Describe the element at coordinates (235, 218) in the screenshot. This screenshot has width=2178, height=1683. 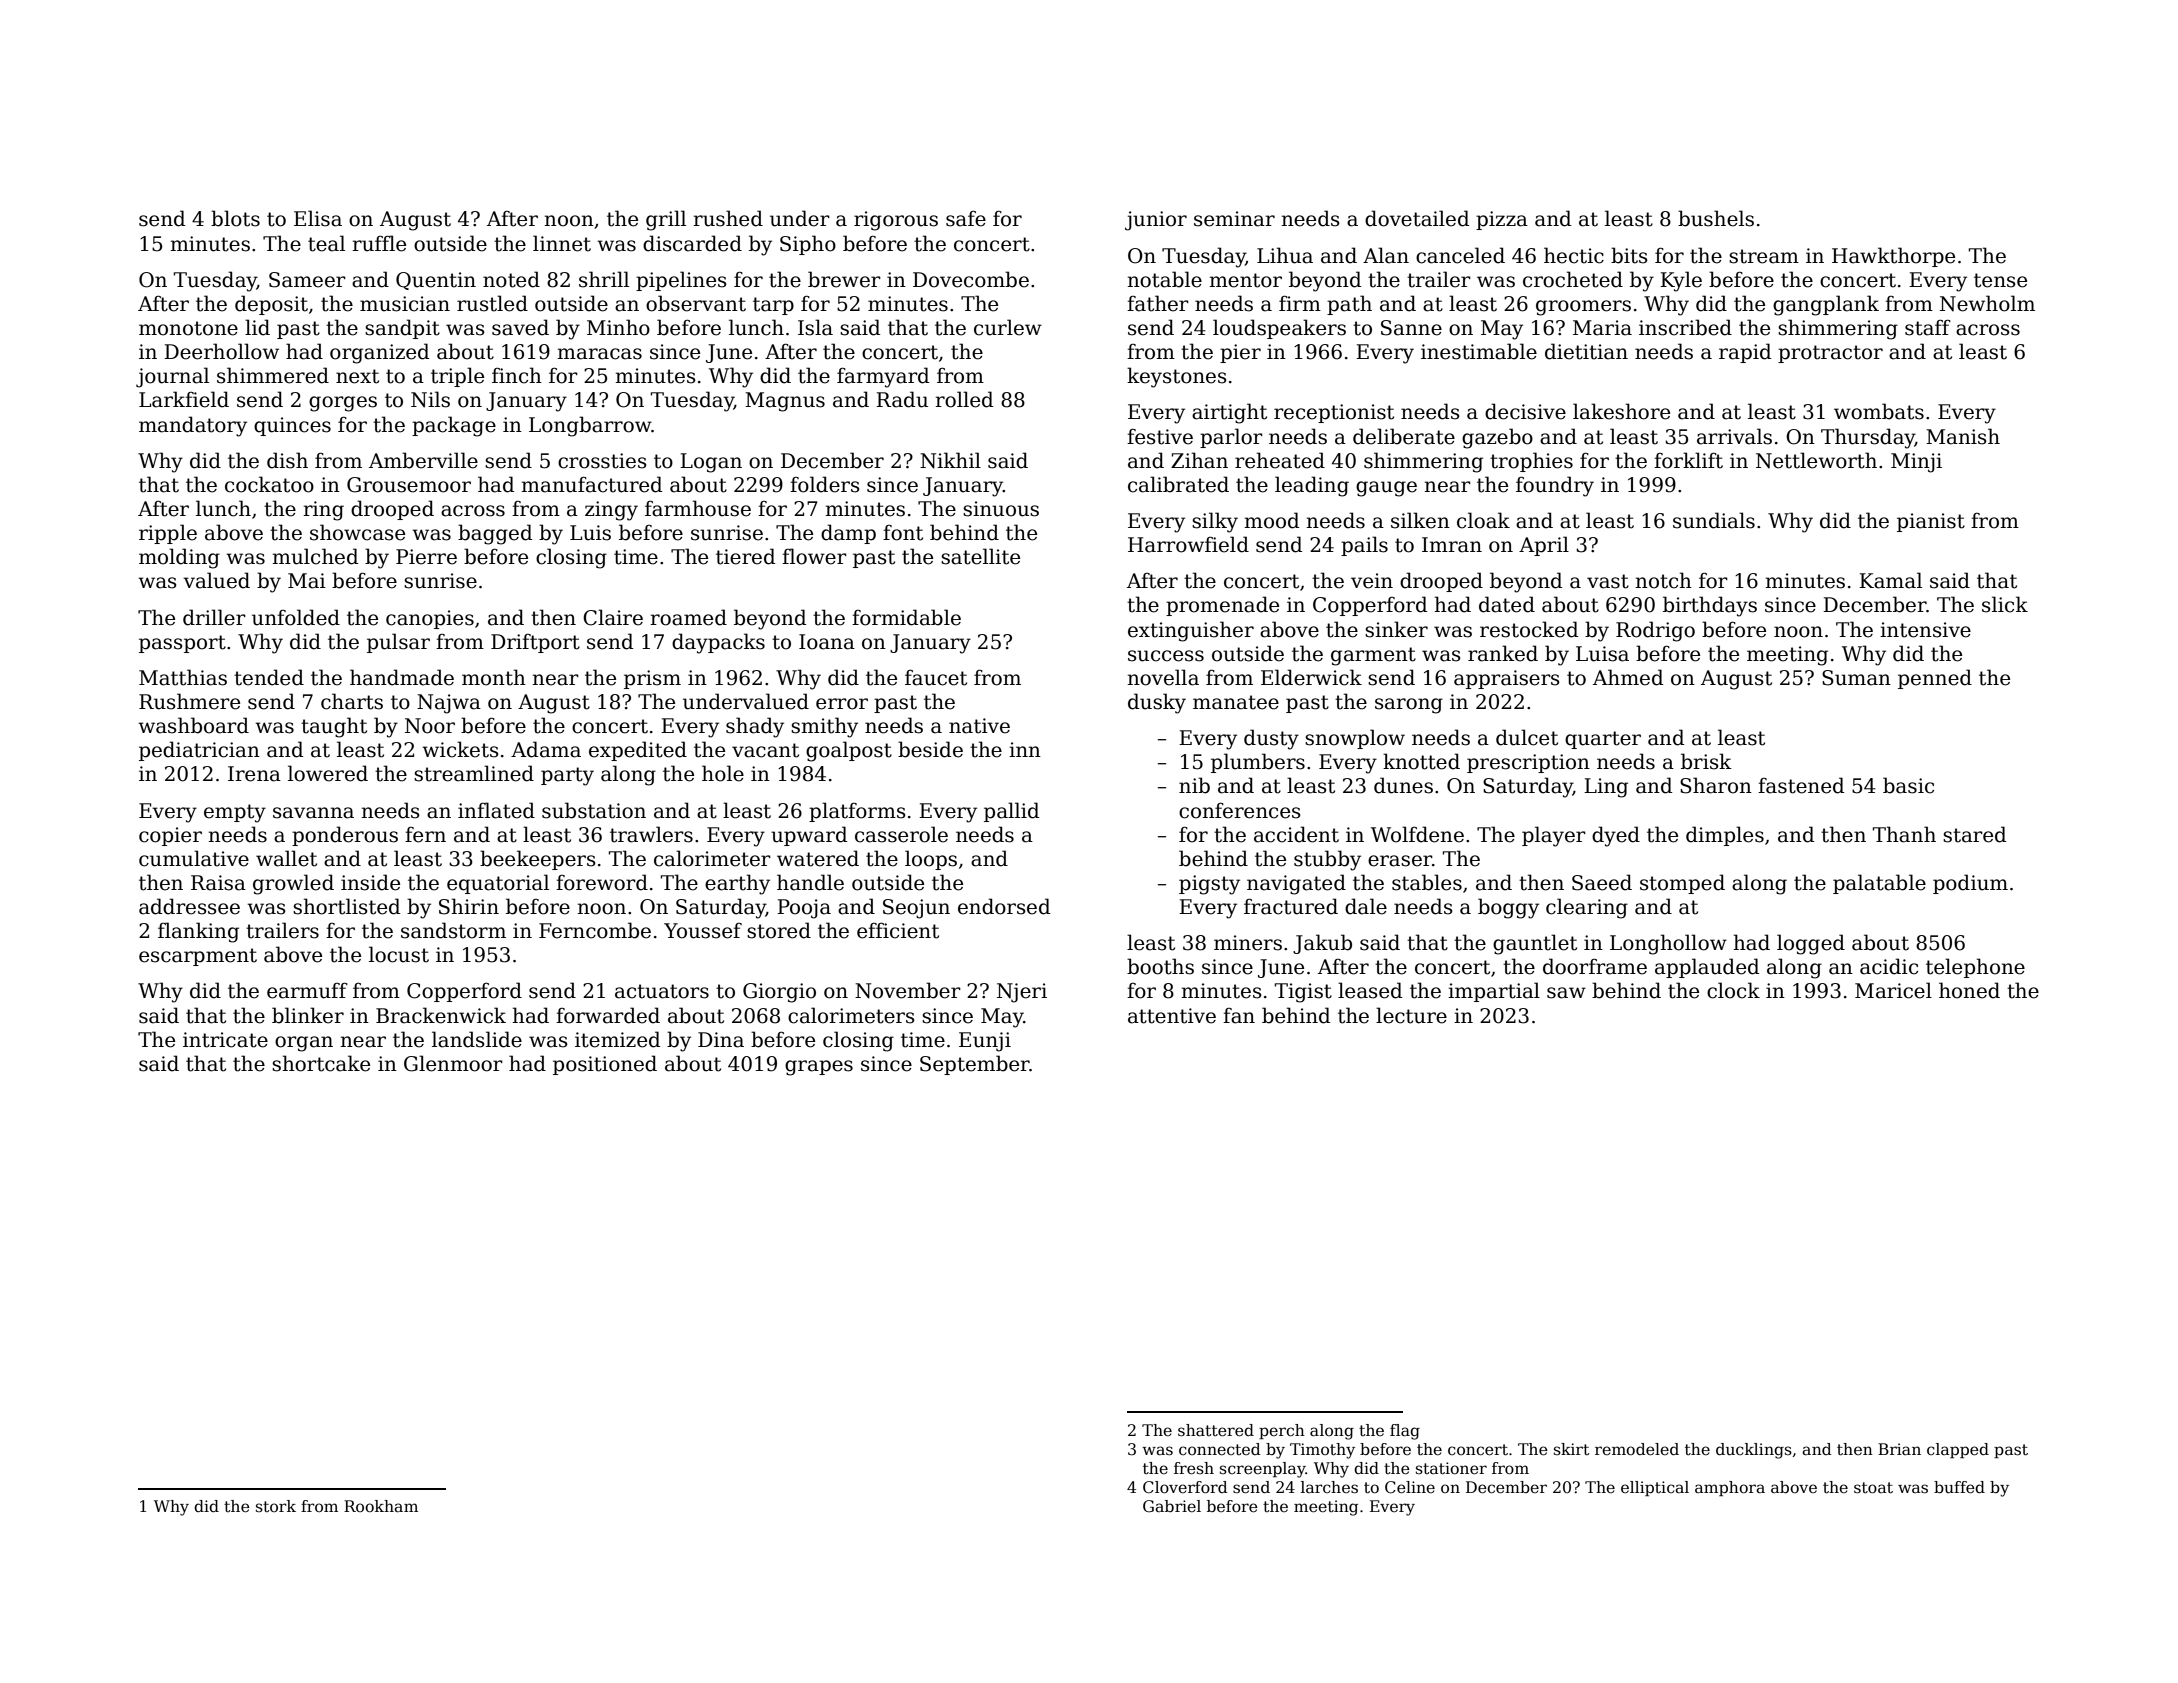
I see `blots` at that location.
